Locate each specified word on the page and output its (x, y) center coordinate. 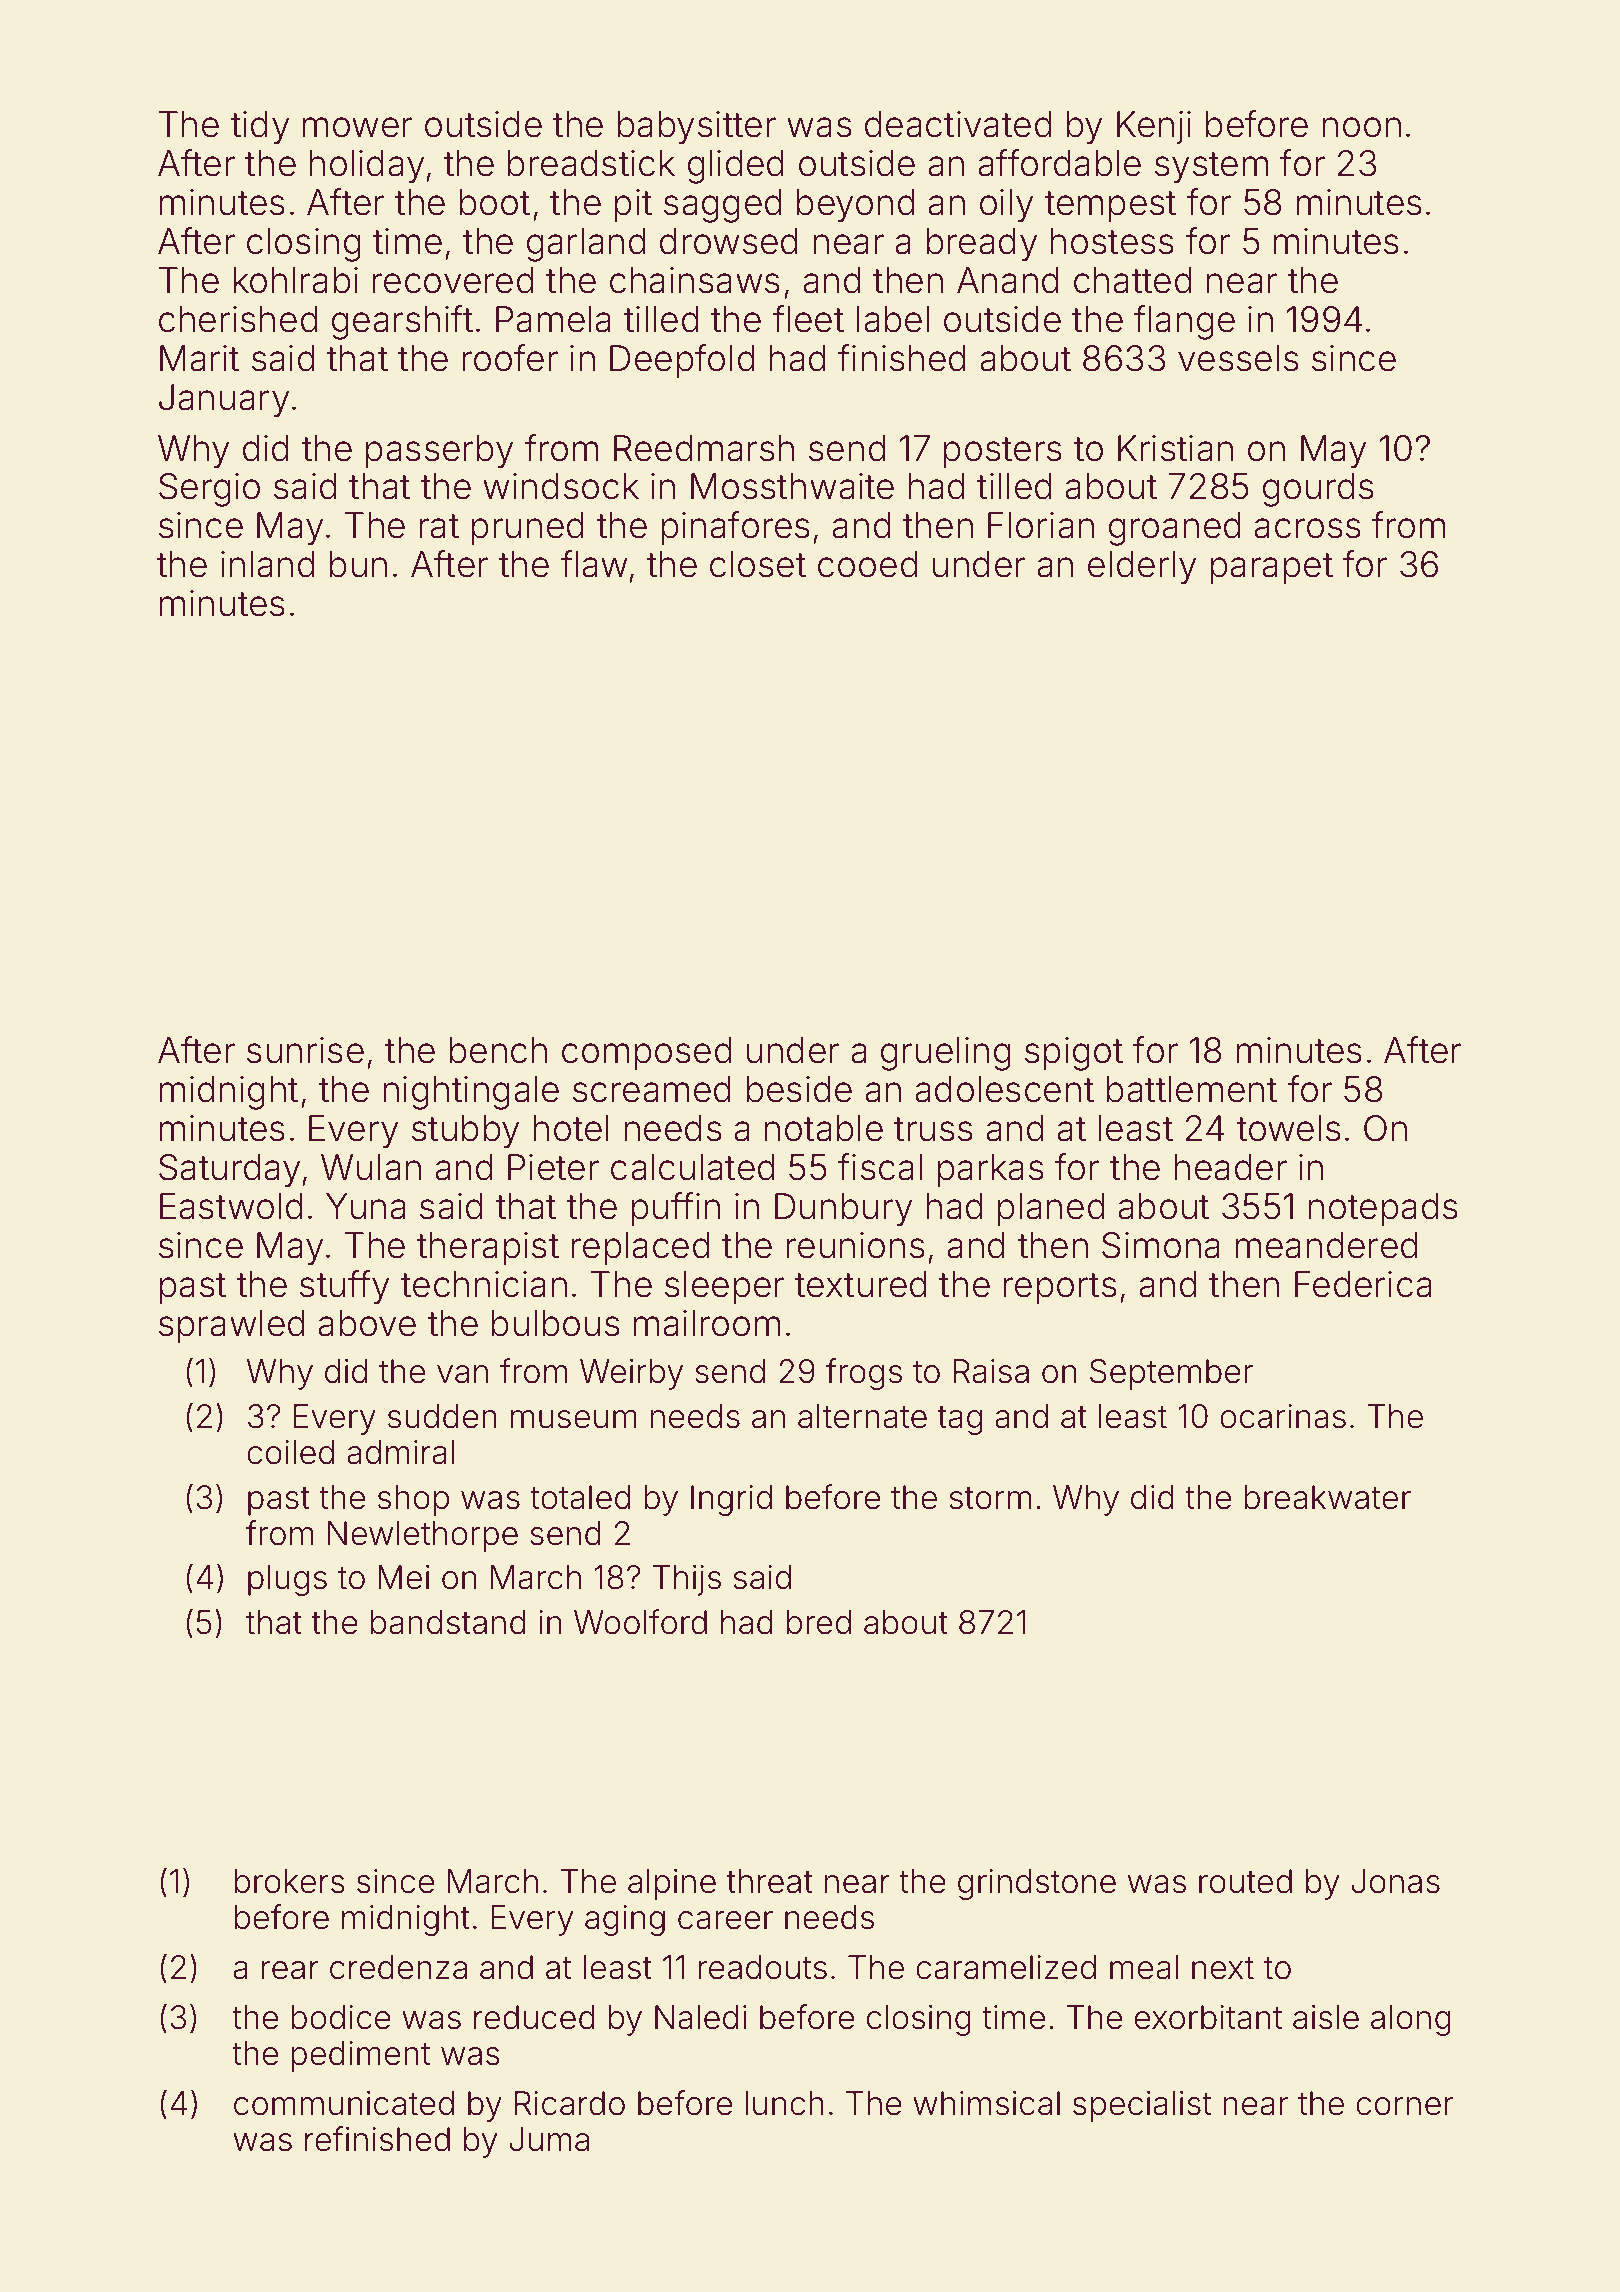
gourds (1318, 490)
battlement (1192, 1089)
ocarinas (1283, 1416)
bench (498, 1050)
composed (647, 1053)
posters (1003, 452)
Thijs (686, 1580)
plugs (287, 1580)
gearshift (402, 322)
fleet (808, 319)
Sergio (209, 490)
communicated (344, 2103)
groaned (1175, 529)
